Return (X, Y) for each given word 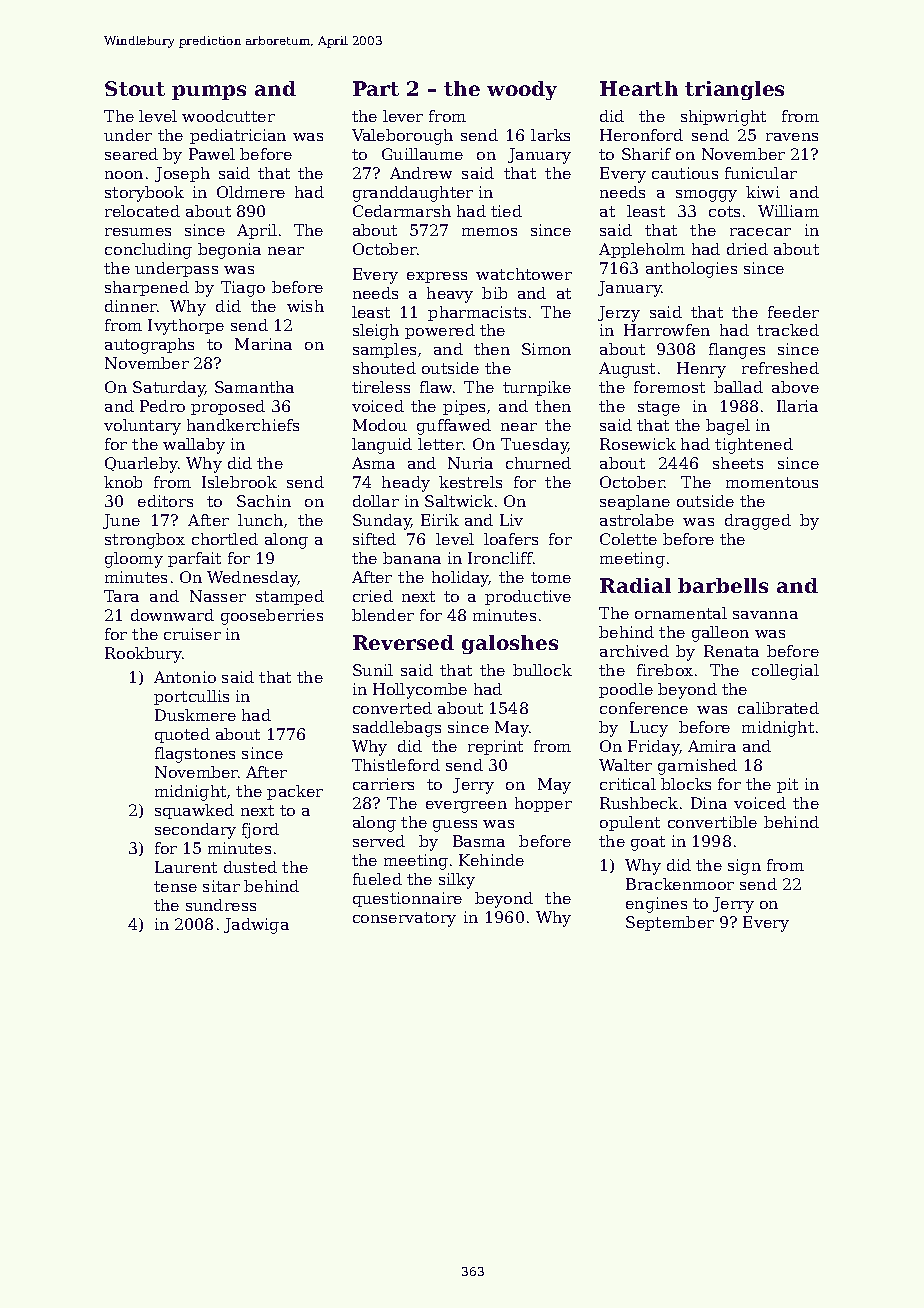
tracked (788, 330)
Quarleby (141, 465)
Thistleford (396, 765)
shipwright (723, 118)
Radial (635, 585)
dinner (131, 306)
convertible (712, 822)
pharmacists (477, 313)
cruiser (192, 634)
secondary (195, 831)
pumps (209, 92)
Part (376, 88)
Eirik (440, 520)
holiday (460, 579)
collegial (785, 672)
